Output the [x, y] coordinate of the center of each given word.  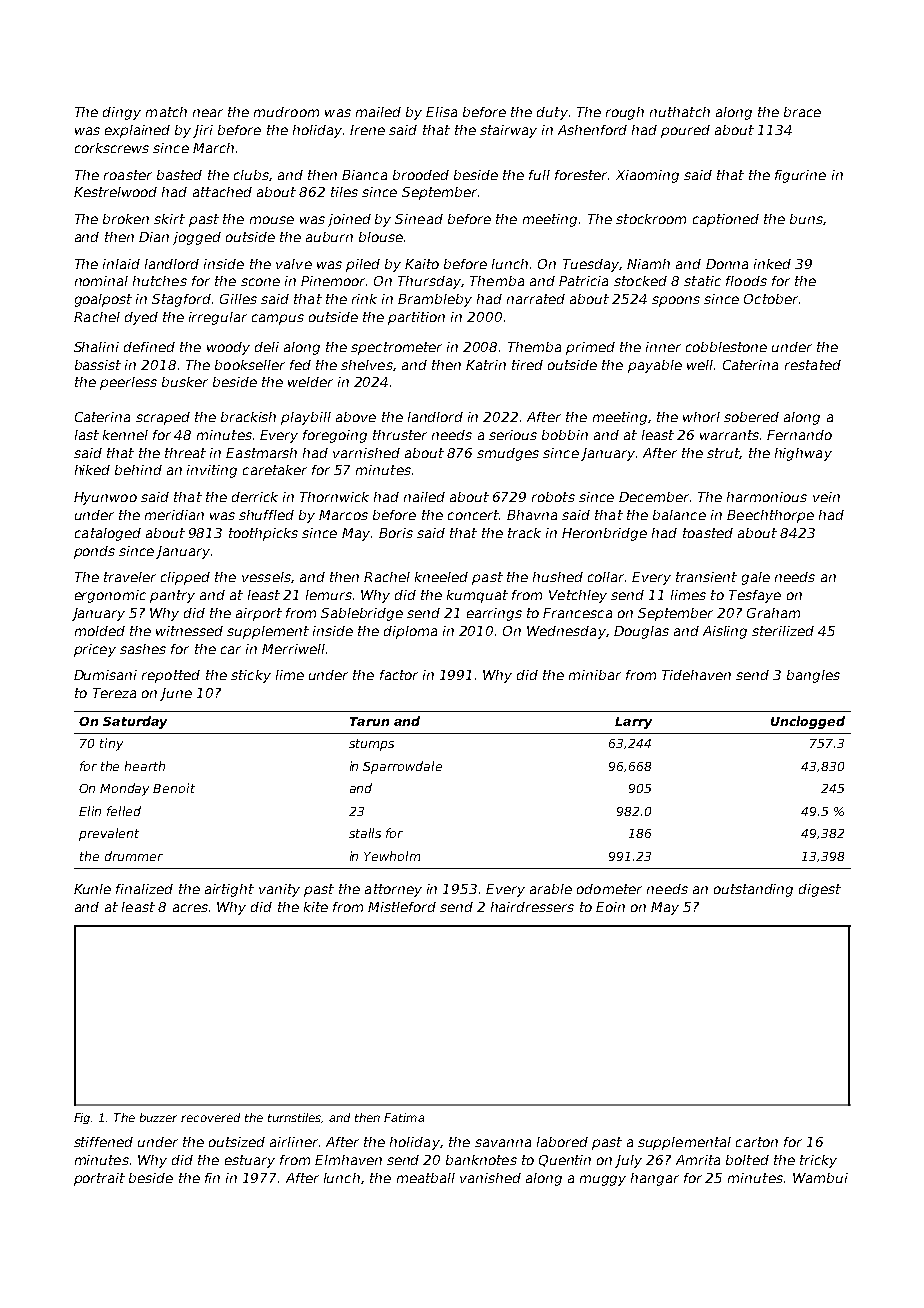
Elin [90, 811]
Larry [633, 723]
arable [551, 889]
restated [813, 365]
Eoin [610, 907]
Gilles [238, 299]
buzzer [158, 1117]
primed [590, 348]
